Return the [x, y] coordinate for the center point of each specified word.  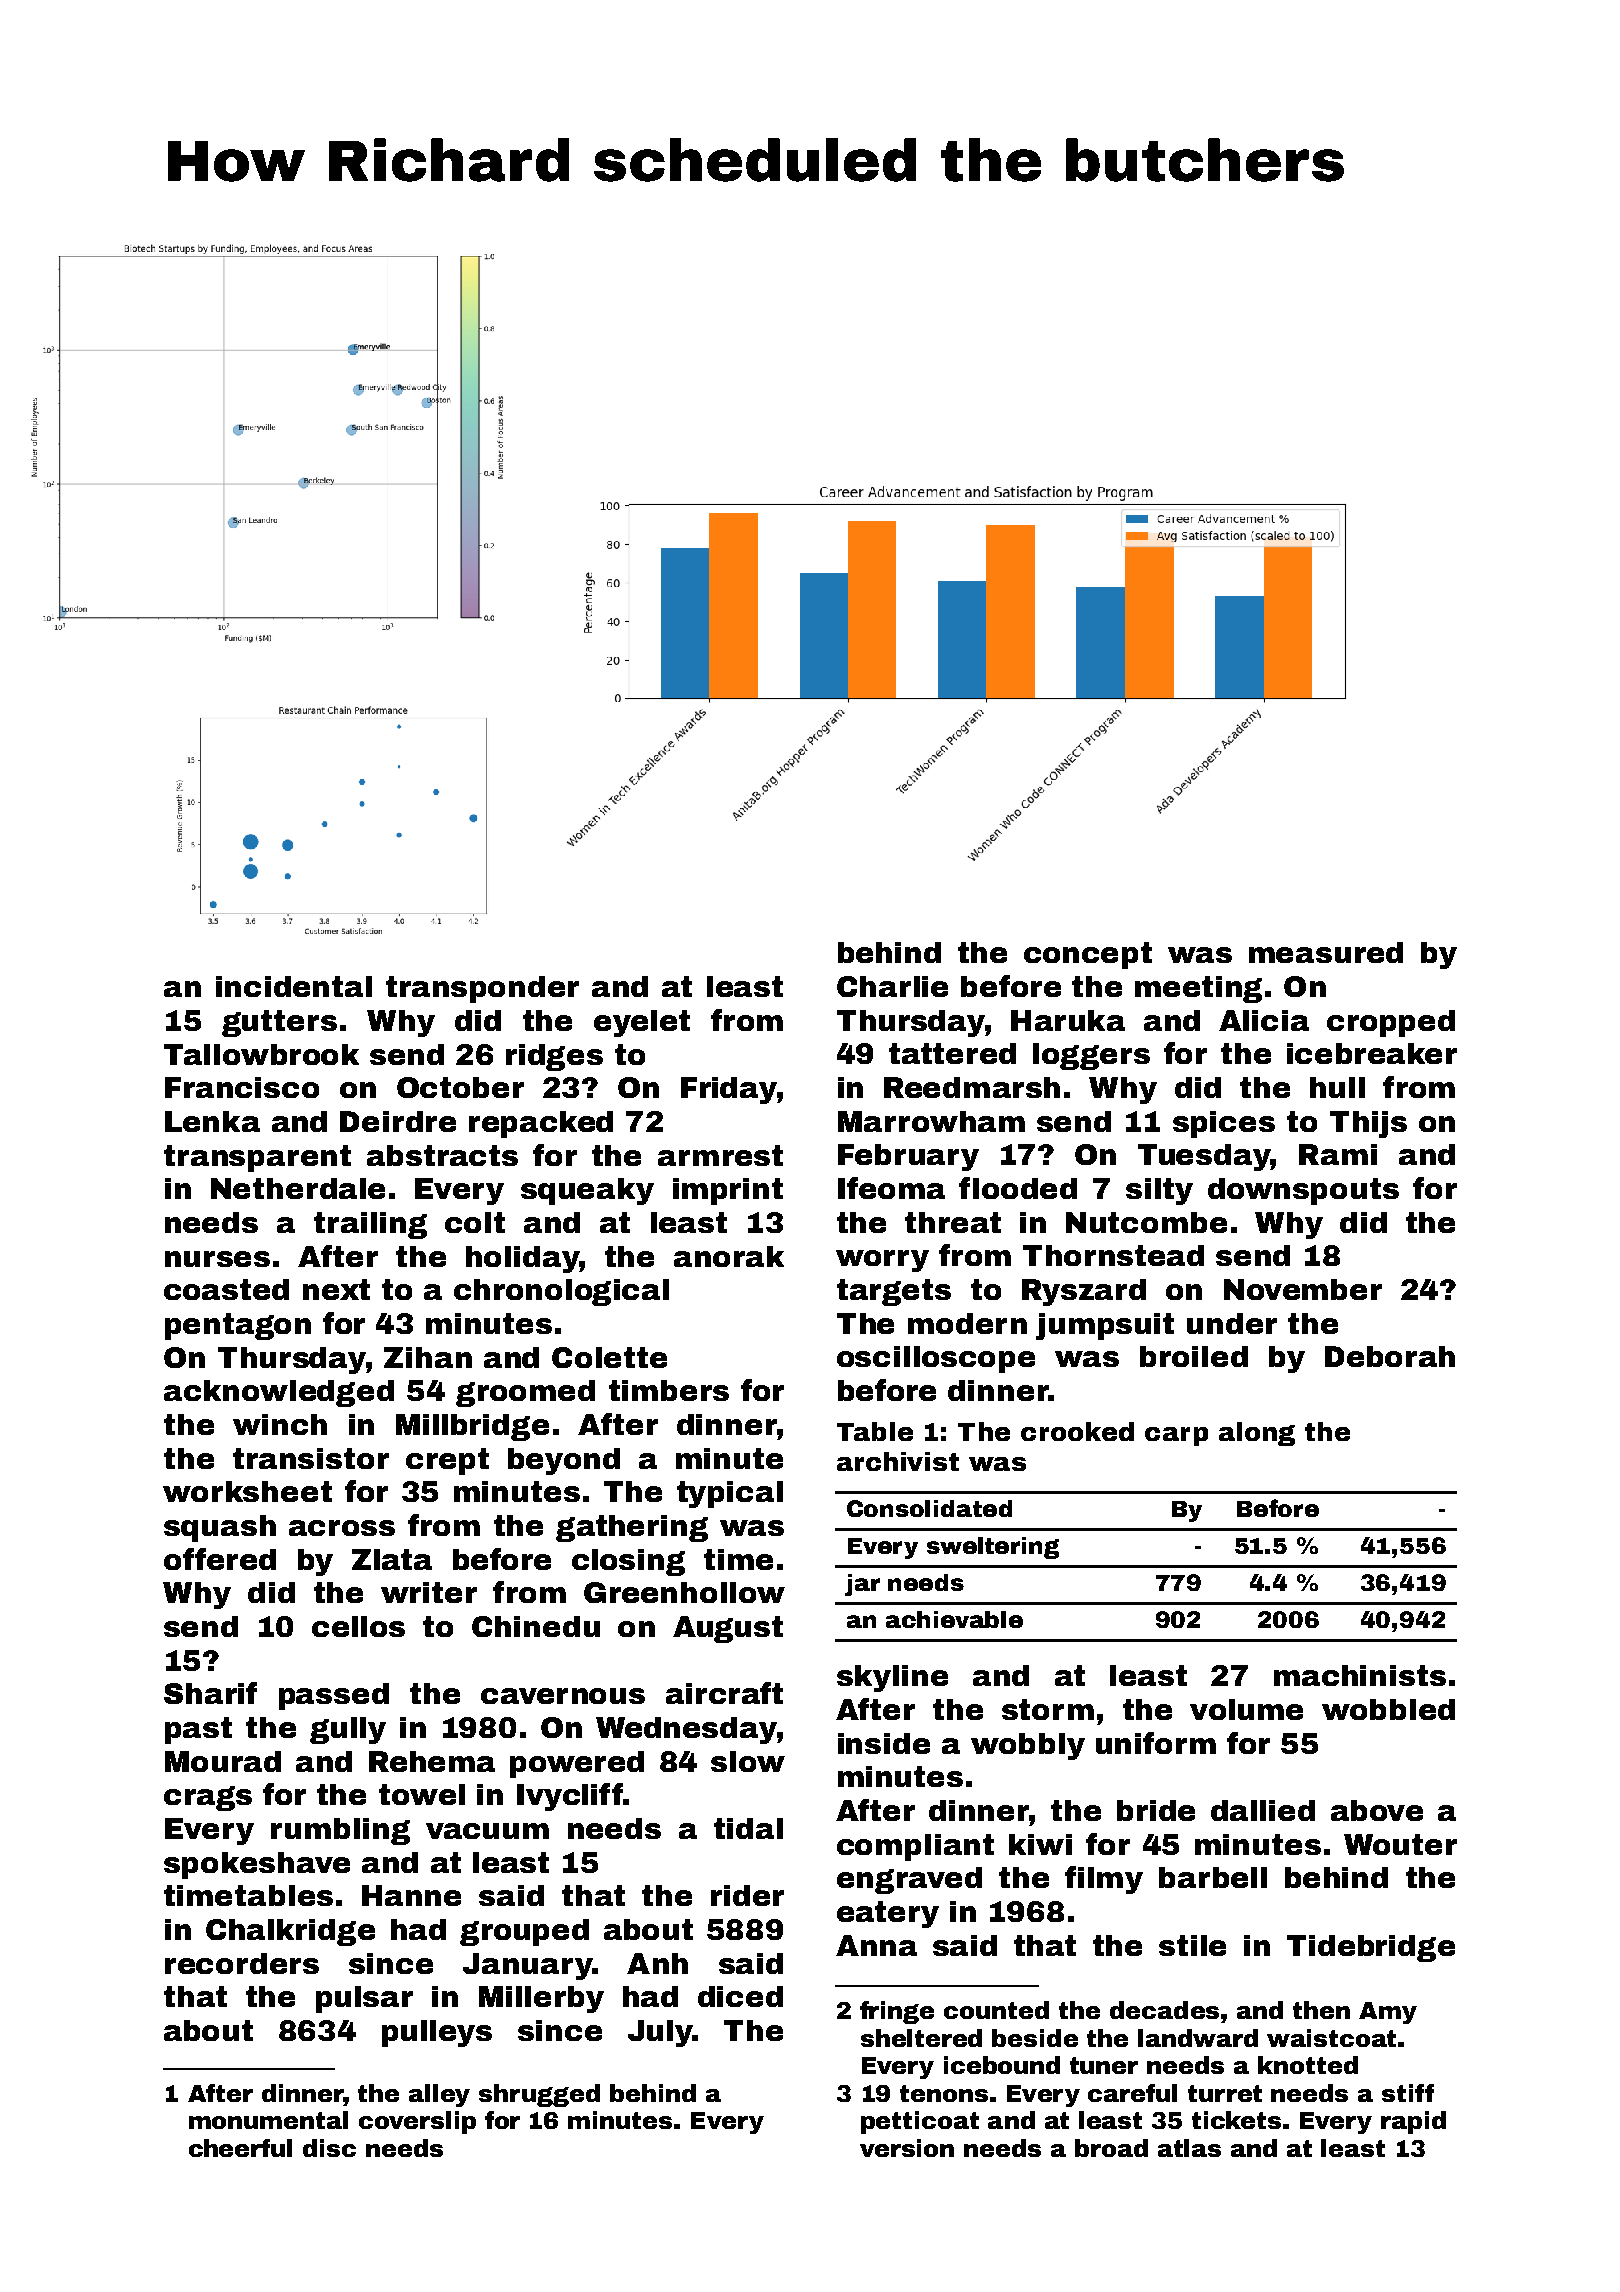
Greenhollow [684, 1592]
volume [1246, 1709]
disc [329, 2148]
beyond [564, 1461]
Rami [1338, 1154]
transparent [257, 1158]
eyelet [642, 1023]
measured [1326, 952]
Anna [876, 1945]
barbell [1213, 1877]
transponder [482, 989]
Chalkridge [290, 1932]
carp [1176, 1436]
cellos [358, 1626]
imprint [728, 1191]
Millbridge [472, 1427]
